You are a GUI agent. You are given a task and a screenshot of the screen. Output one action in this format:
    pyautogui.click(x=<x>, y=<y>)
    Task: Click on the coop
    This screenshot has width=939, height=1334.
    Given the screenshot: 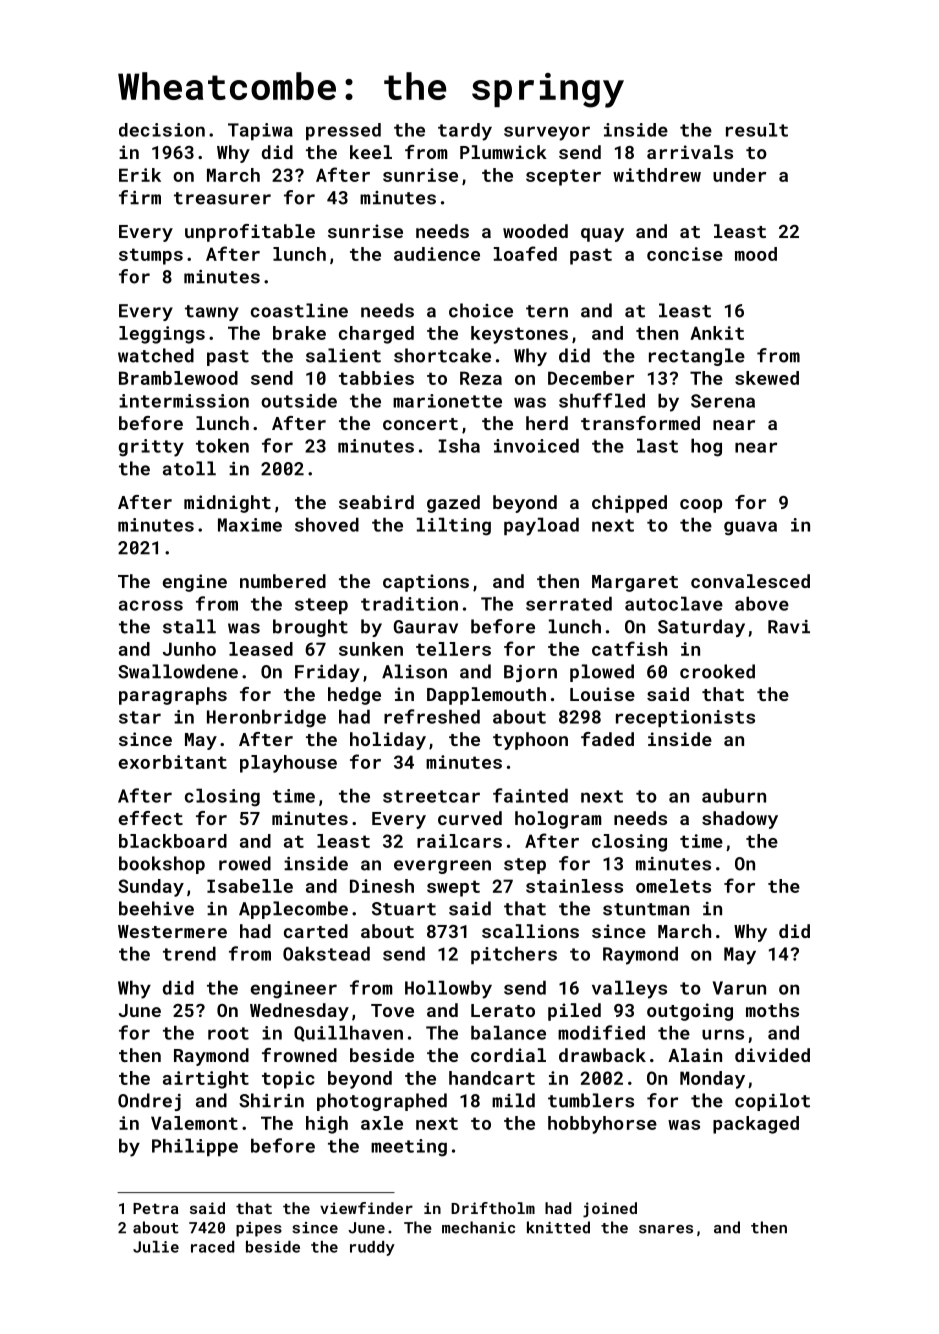 What is the action you would take?
    pyautogui.click(x=701, y=506)
